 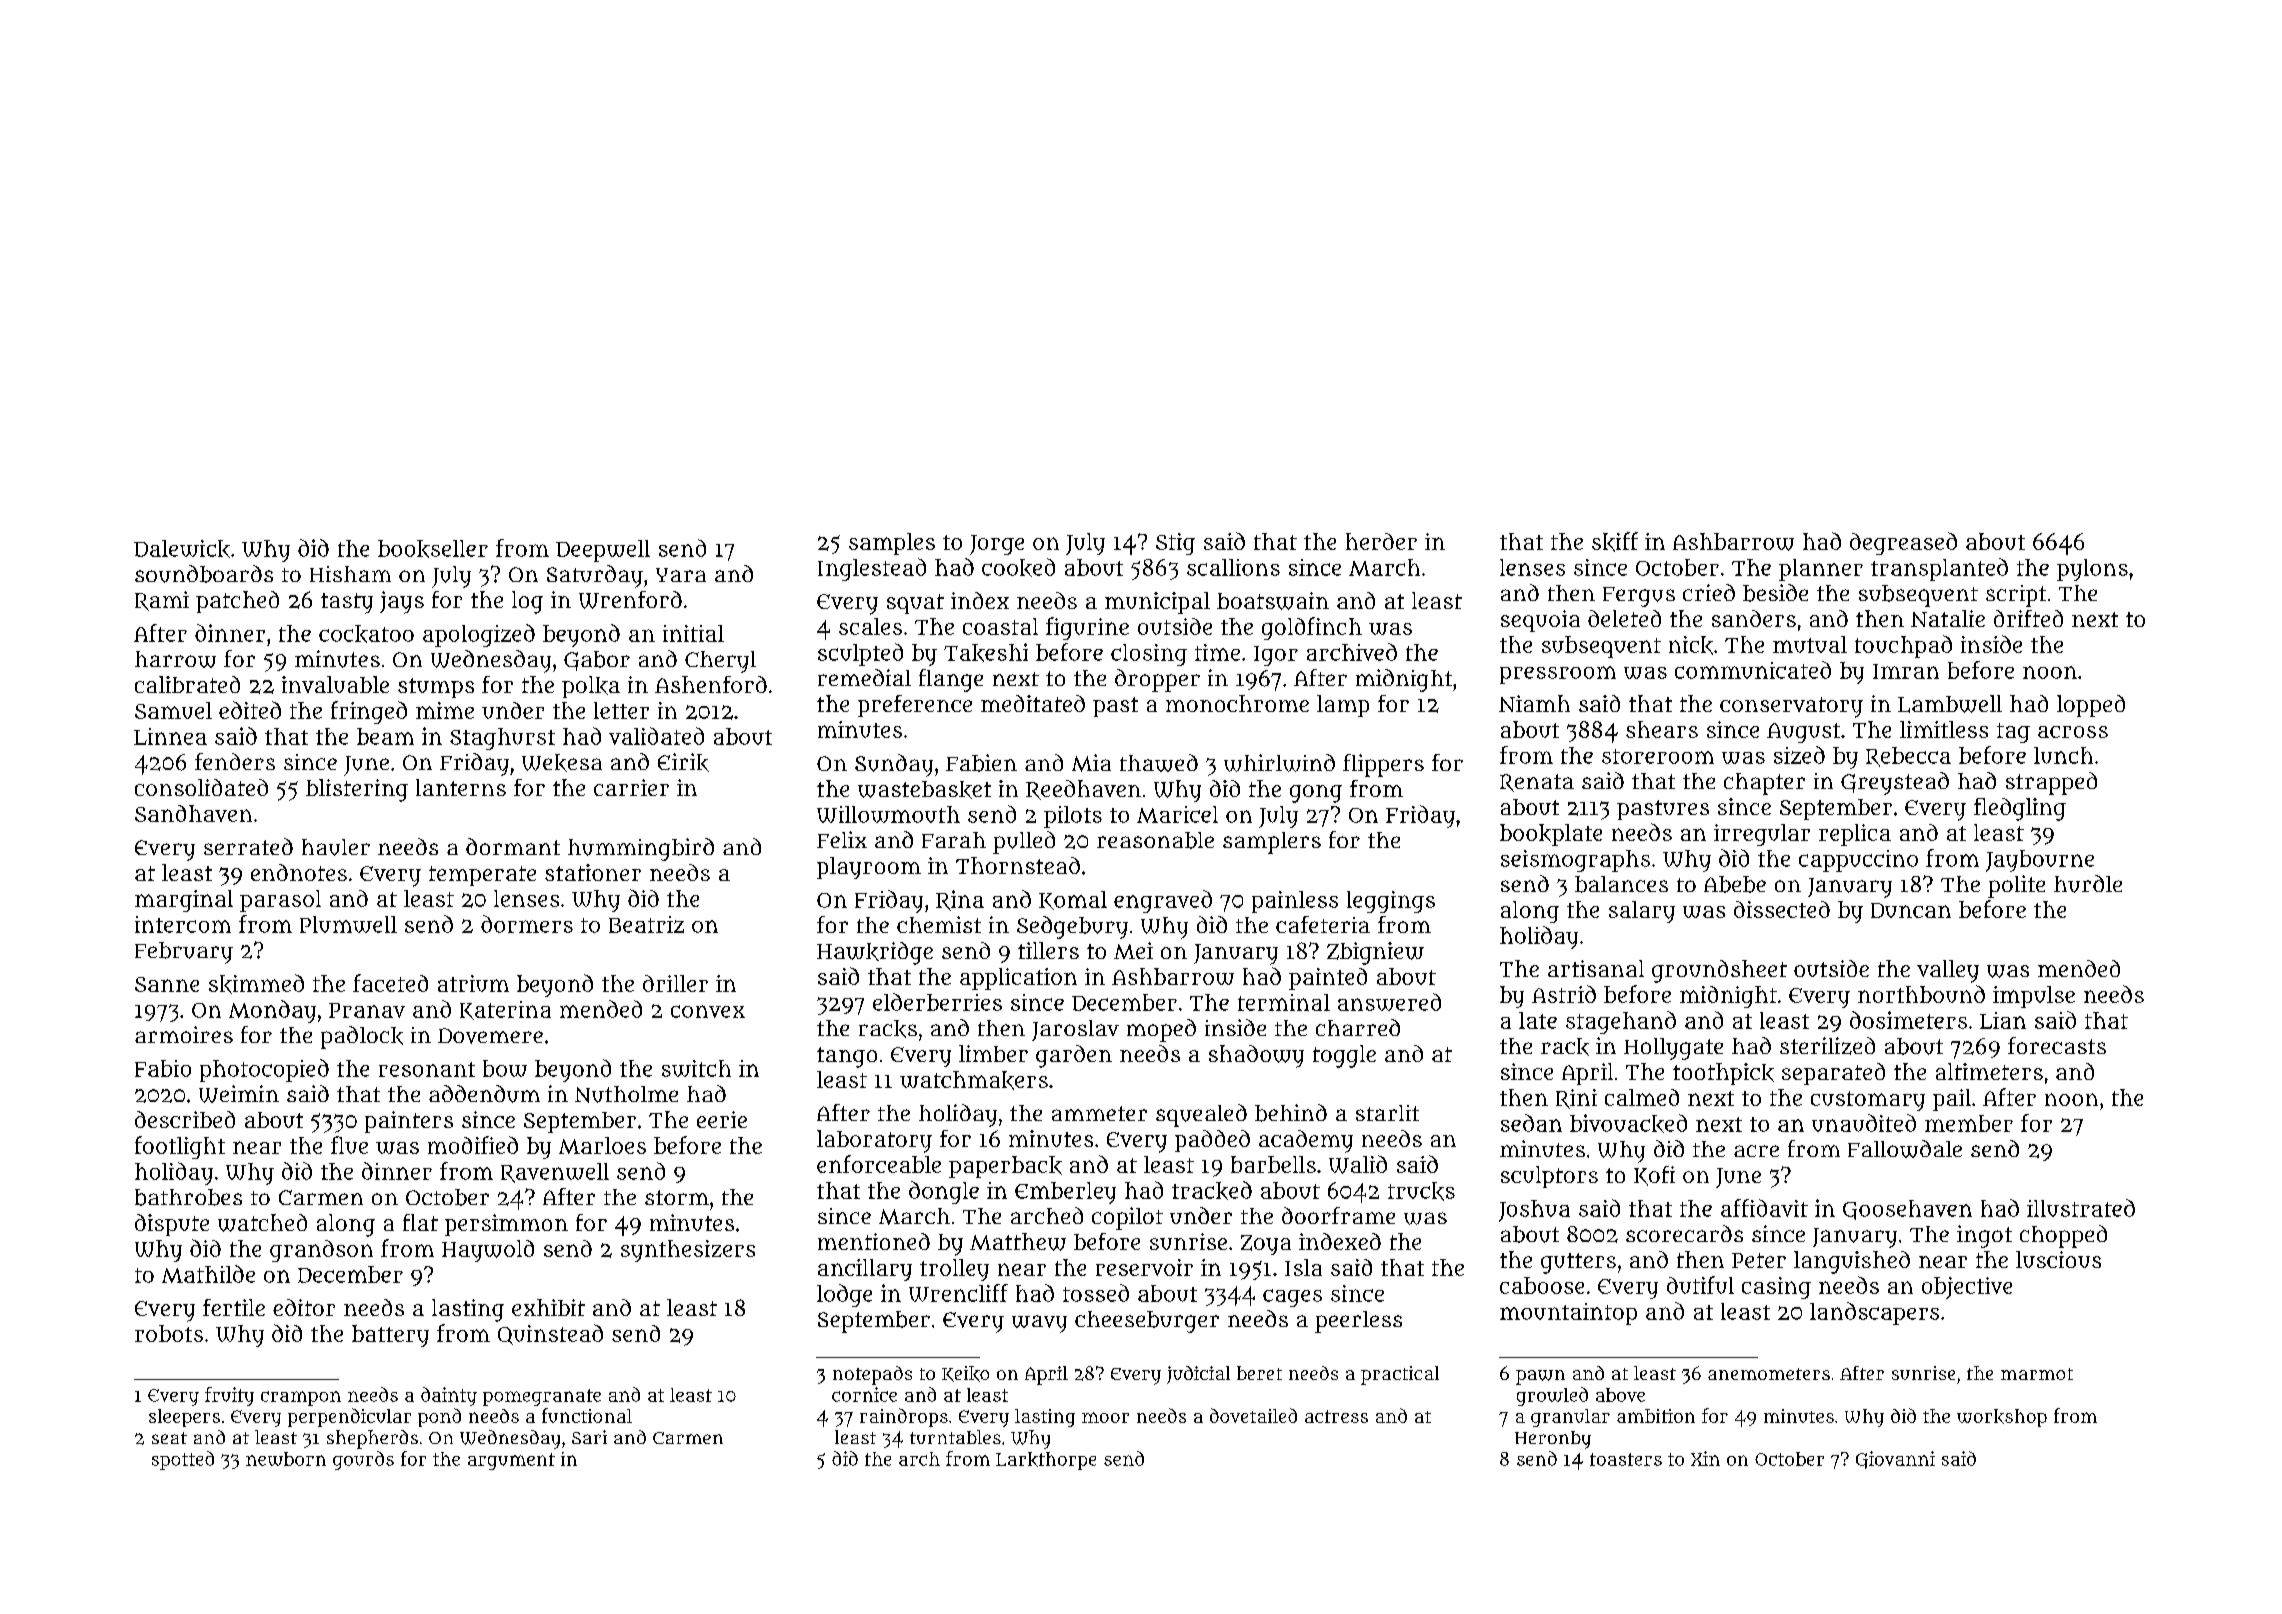 What do you see at coordinates (366, 634) in the screenshot?
I see `cockatoo` at bounding box center [366, 634].
